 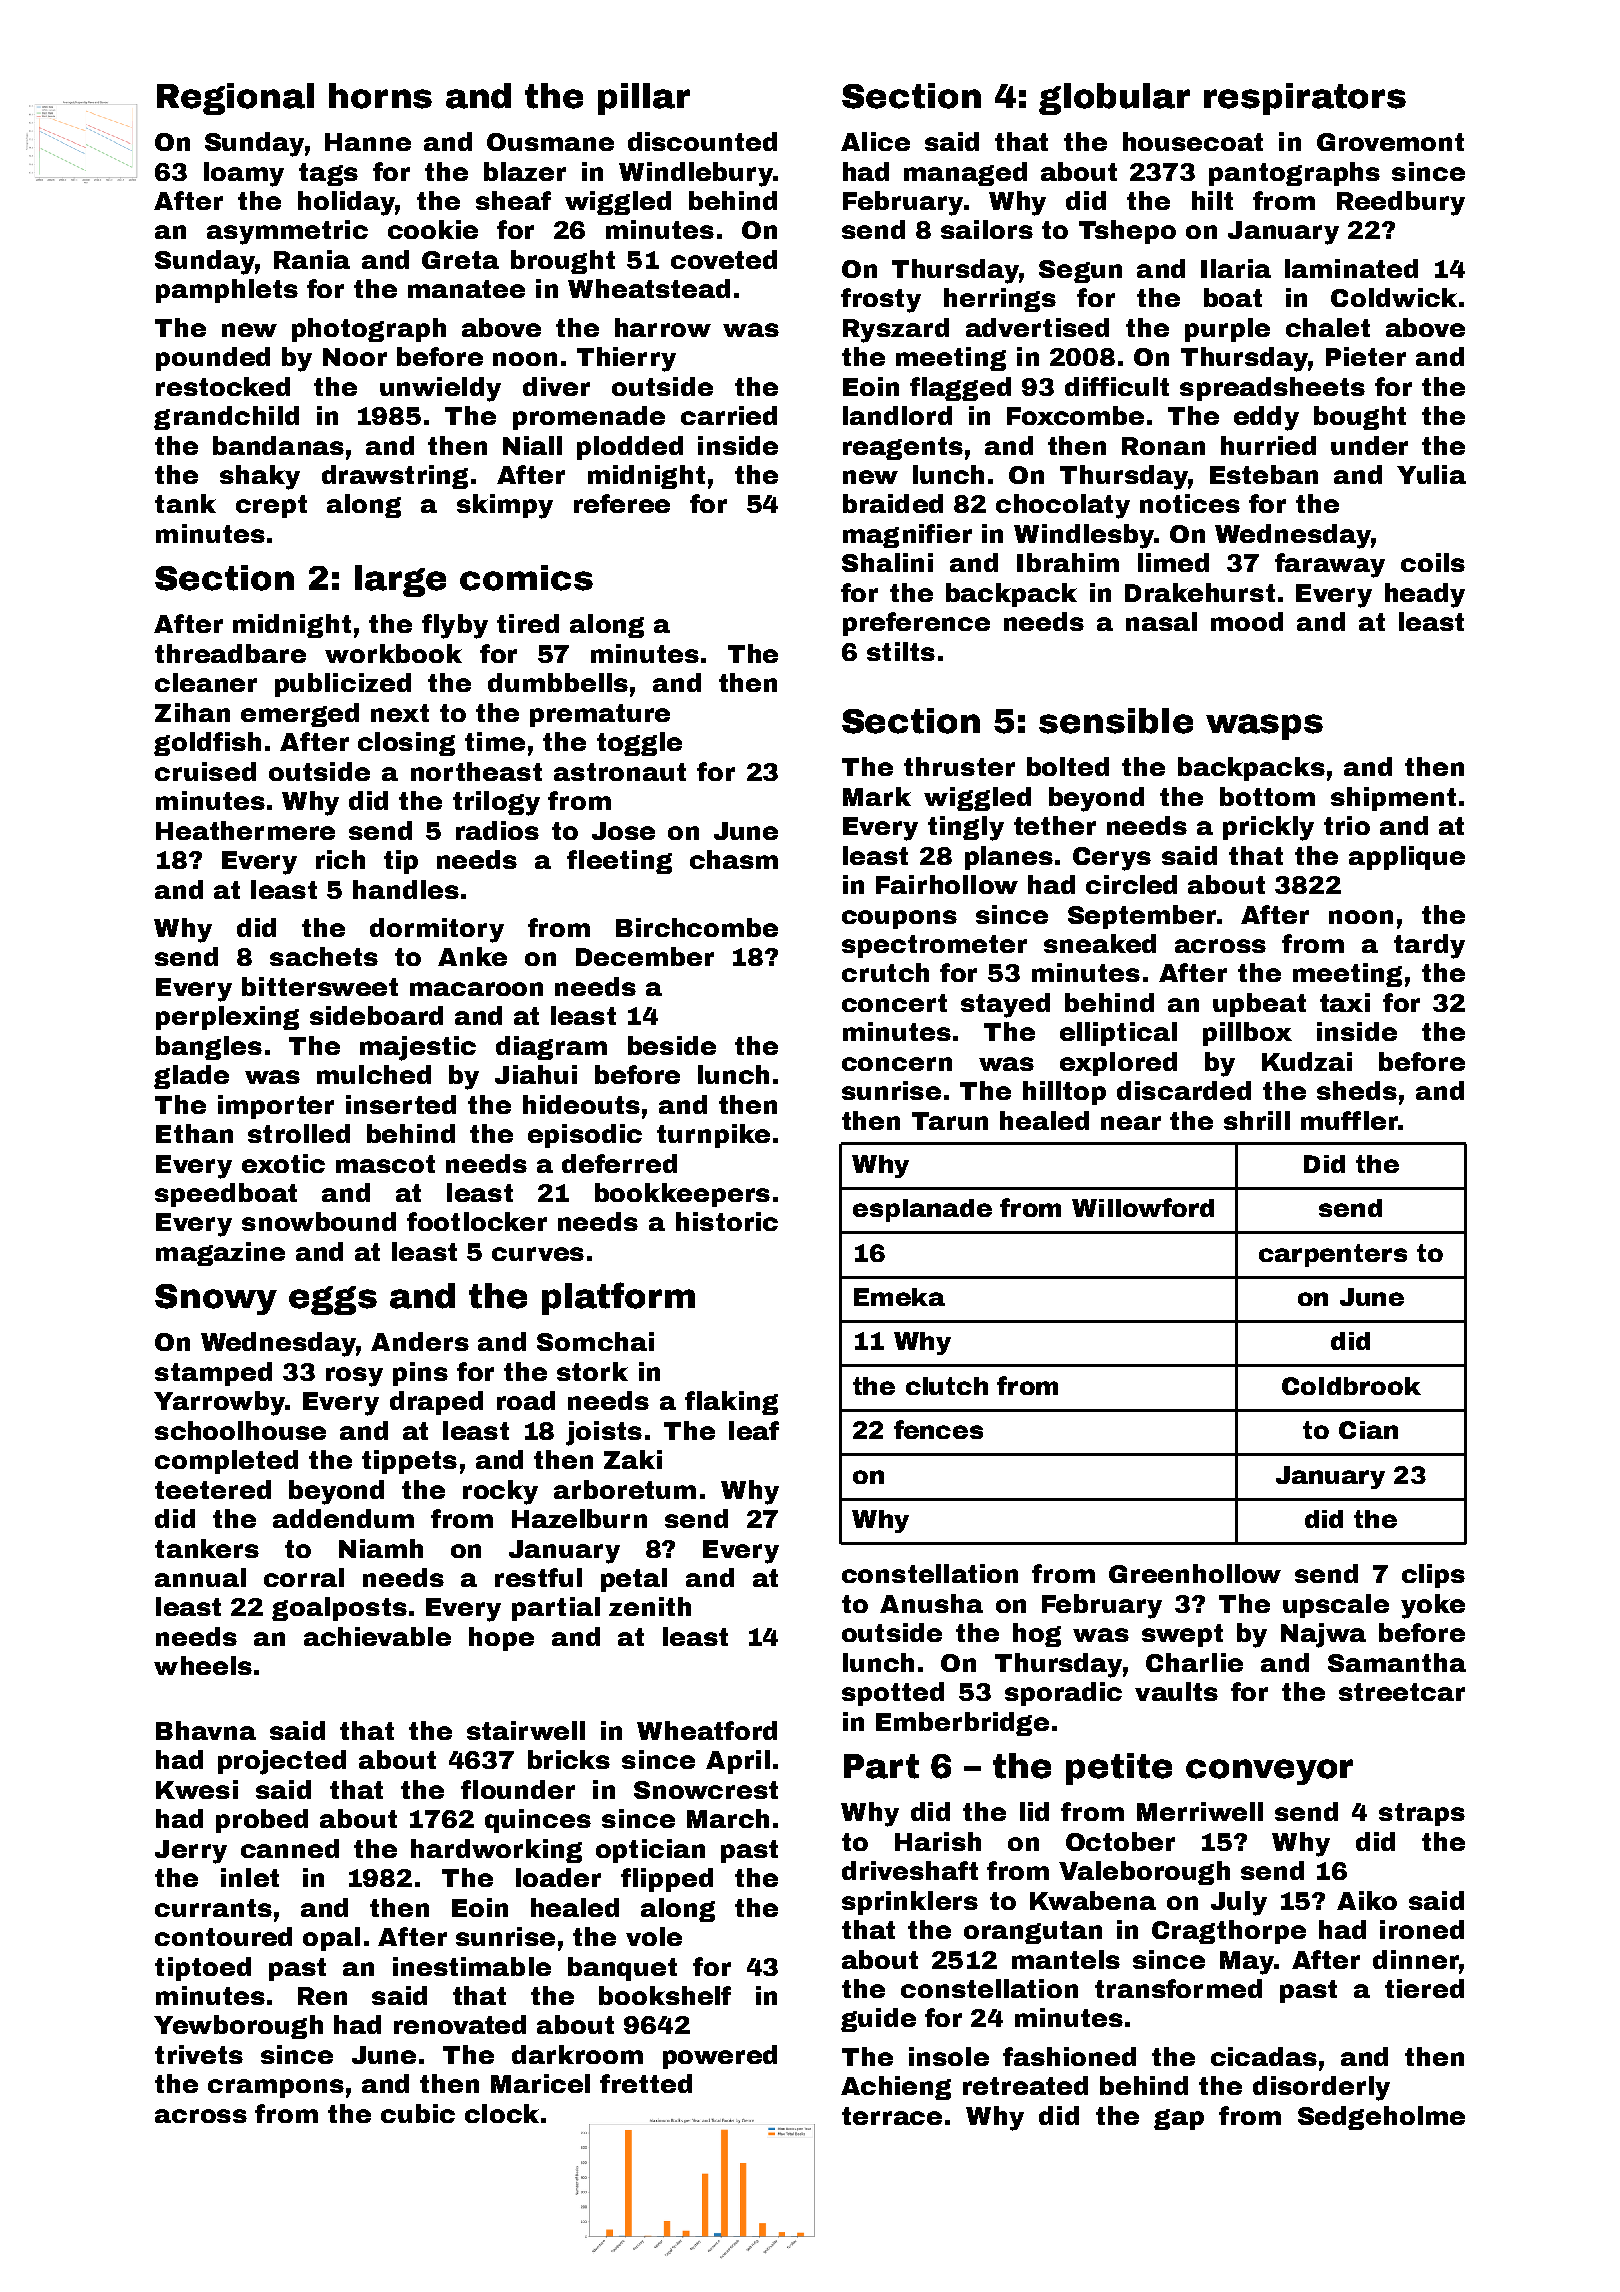 I want to click on brought, so click(x=563, y=262).
